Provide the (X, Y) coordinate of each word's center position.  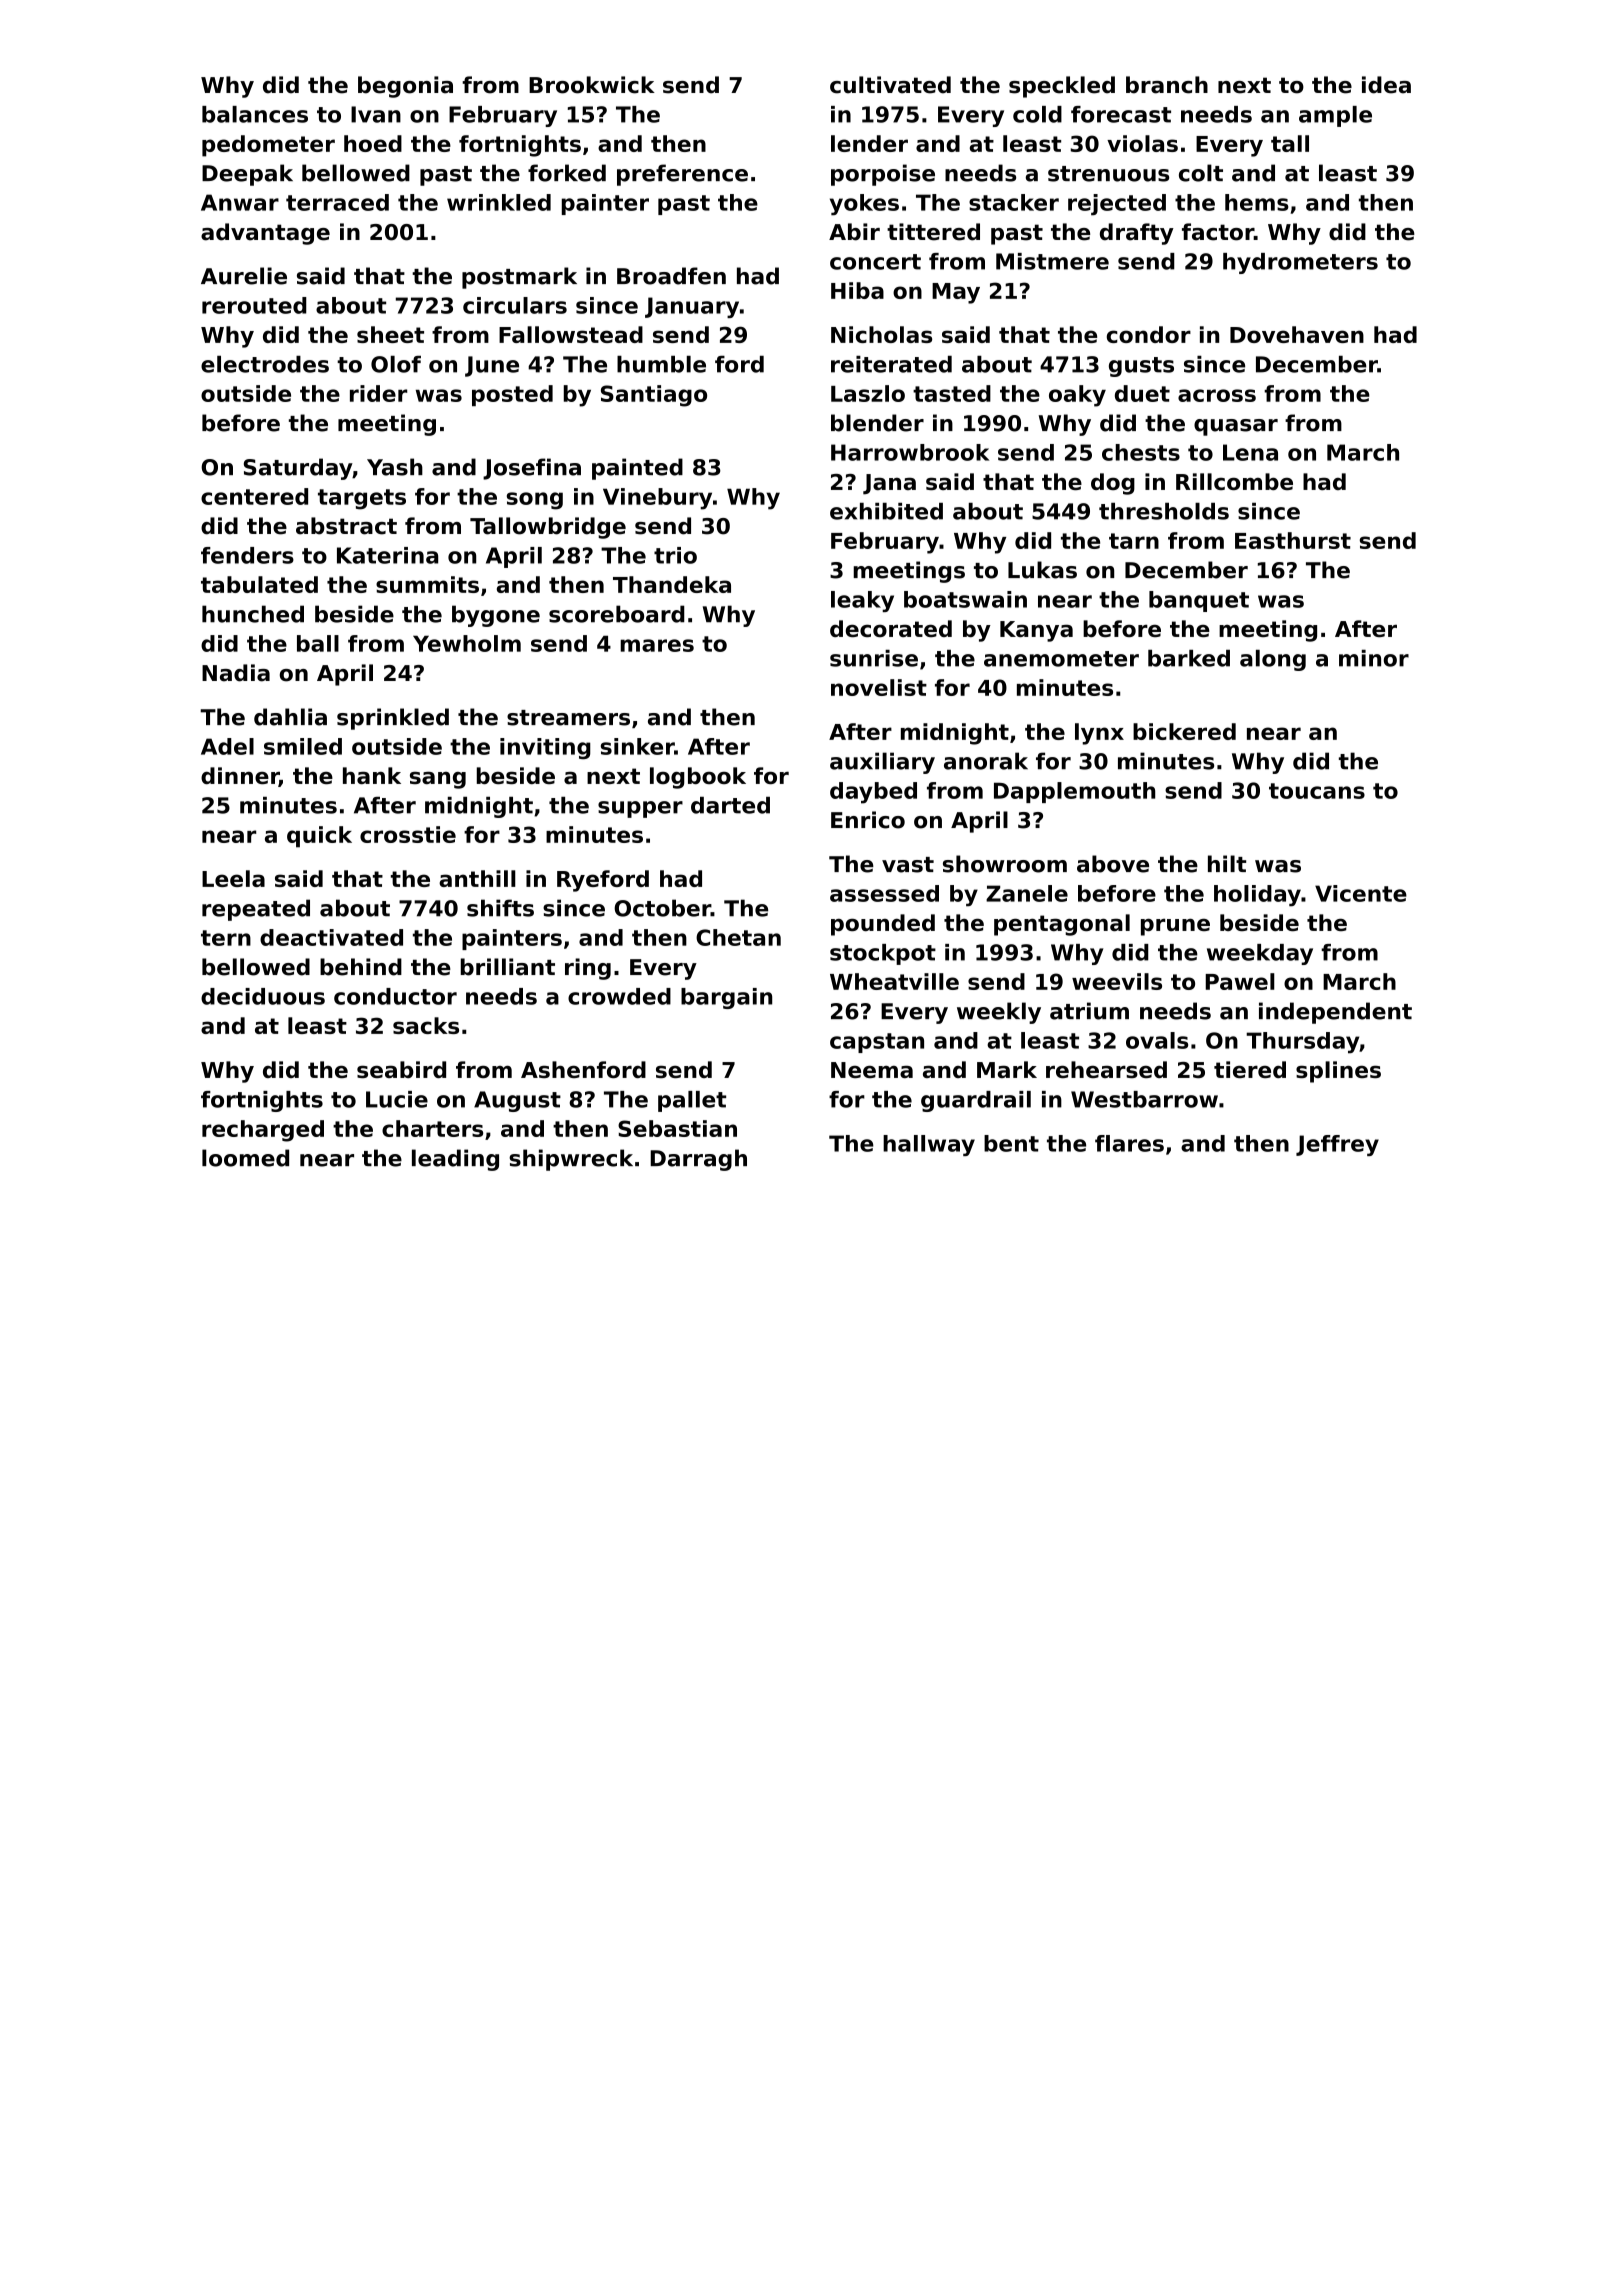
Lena (1250, 452)
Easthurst (1293, 540)
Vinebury (657, 499)
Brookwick (592, 85)
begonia (405, 87)
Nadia (236, 673)
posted (512, 395)
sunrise (874, 658)
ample (1335, 116)
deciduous (263, 996)
